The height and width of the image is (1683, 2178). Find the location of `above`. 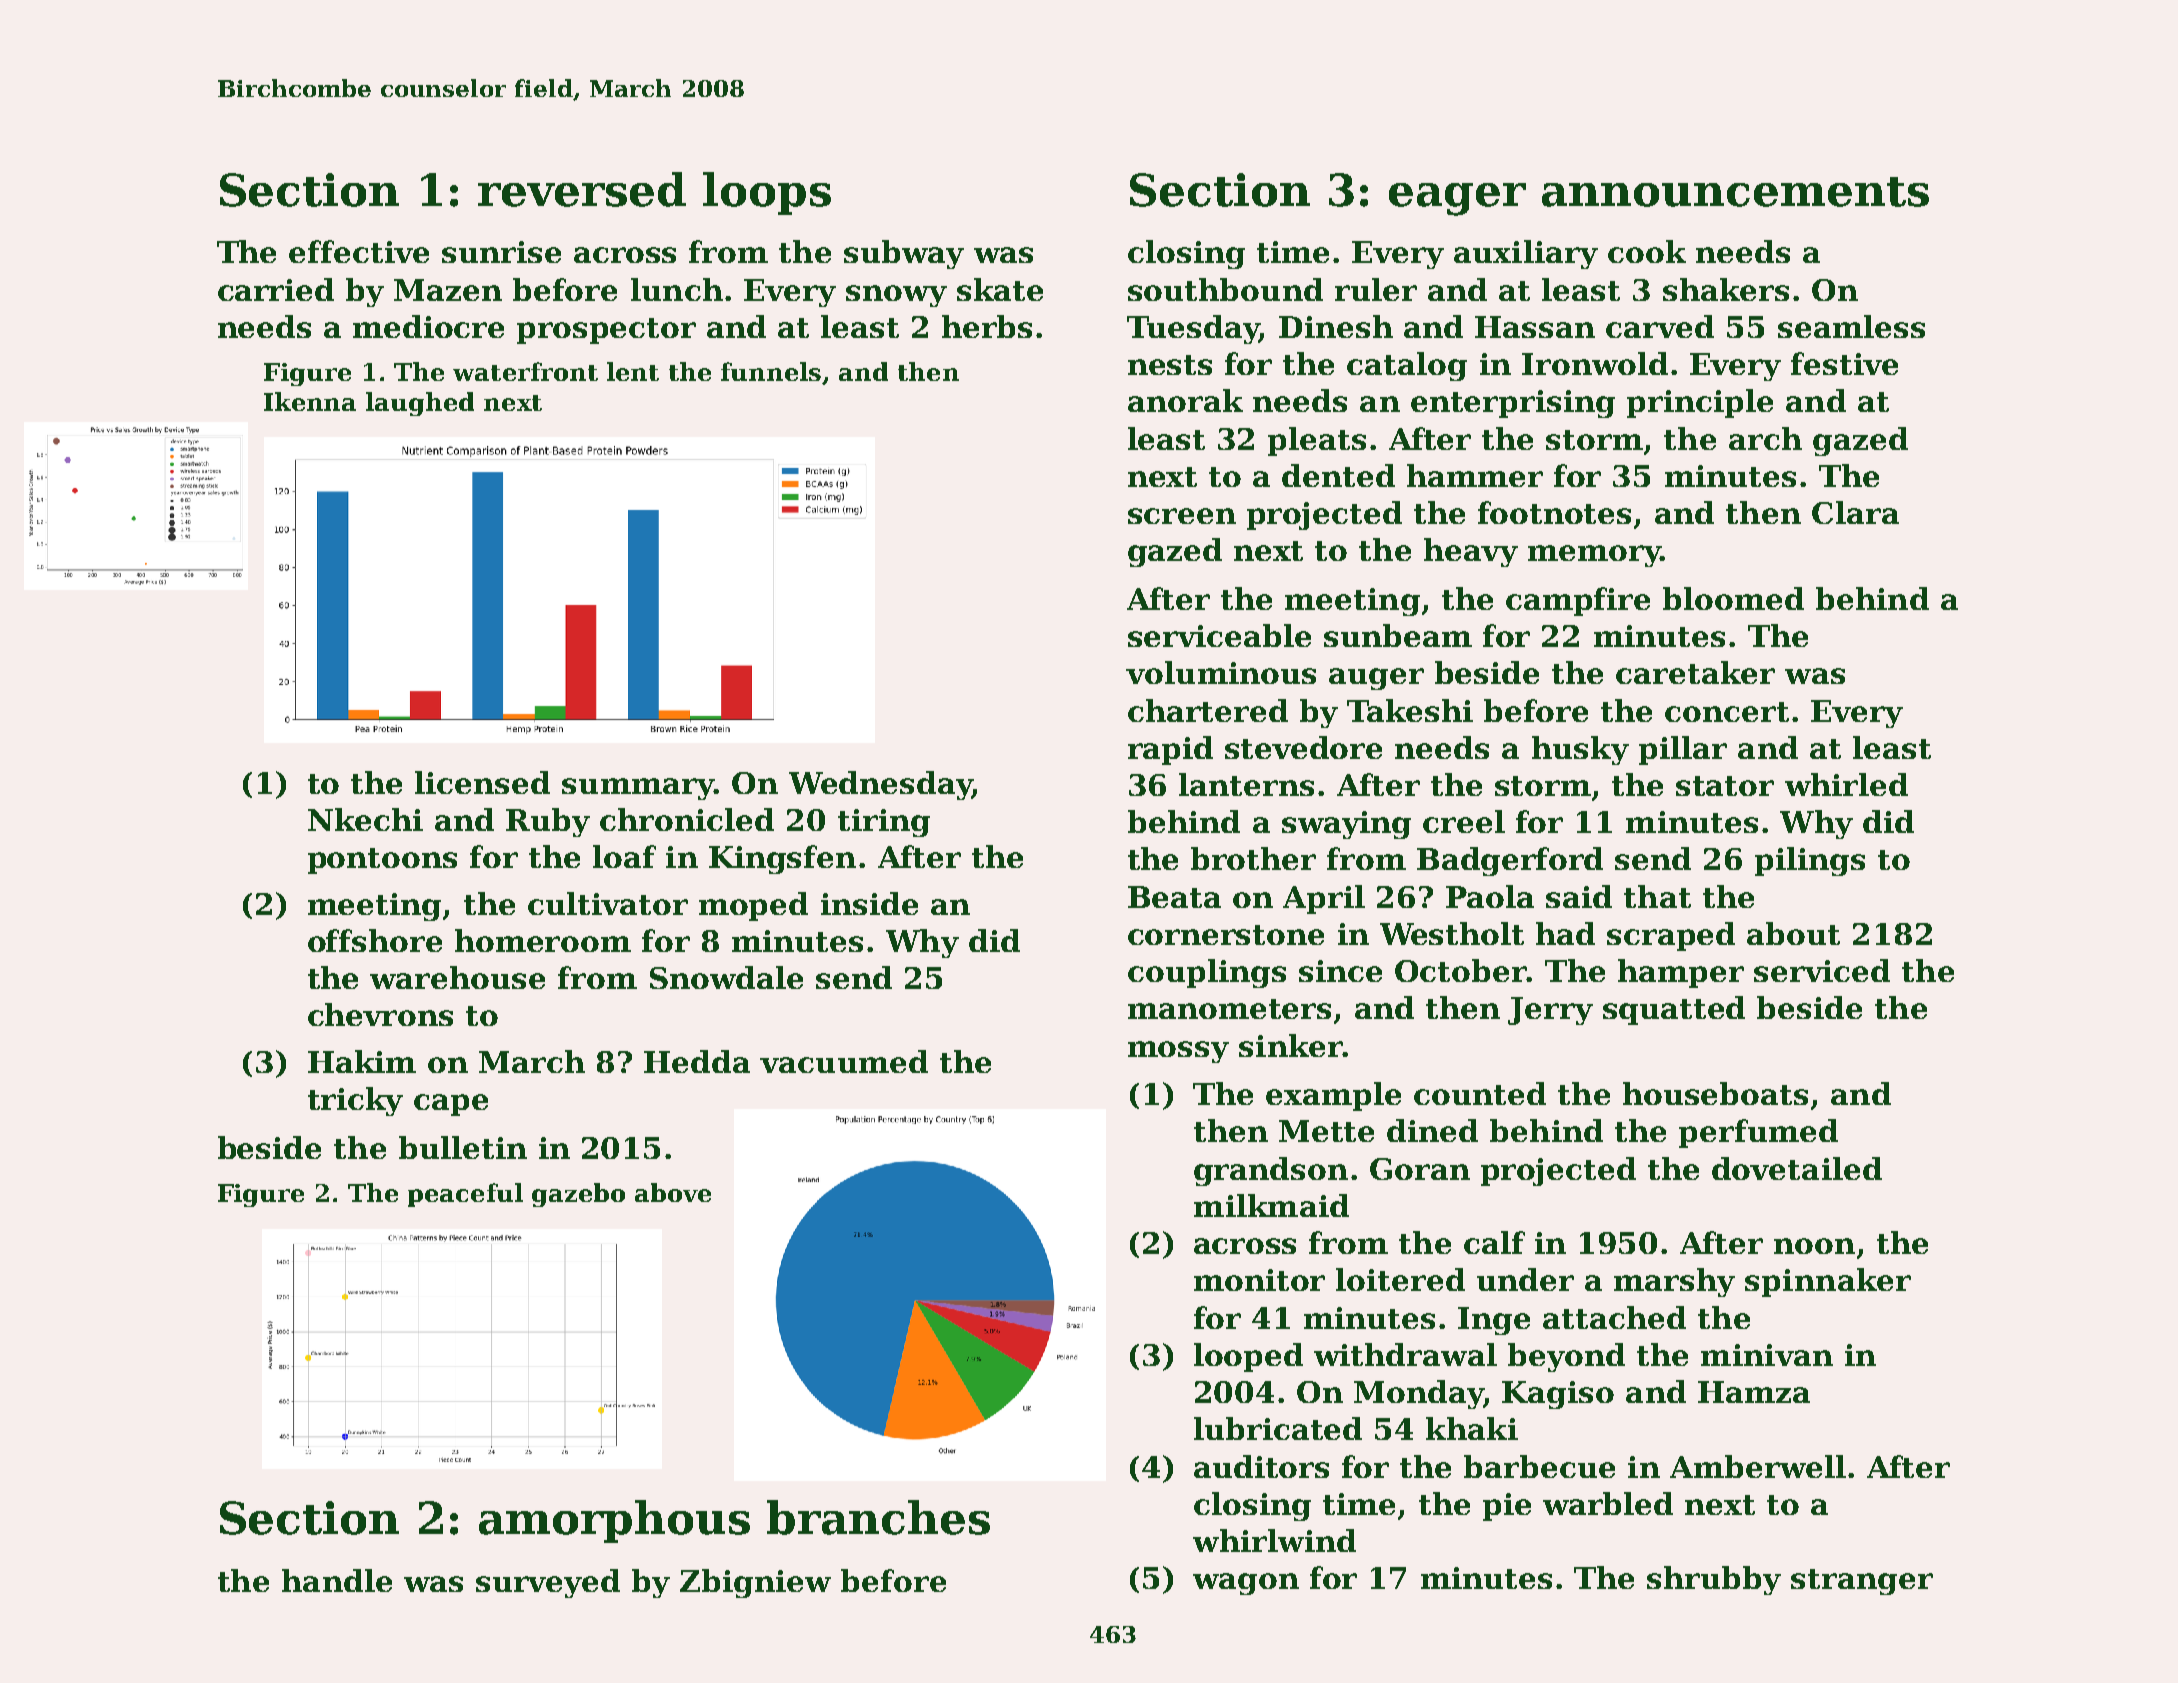

above is located at coordinates (673, 1192).
